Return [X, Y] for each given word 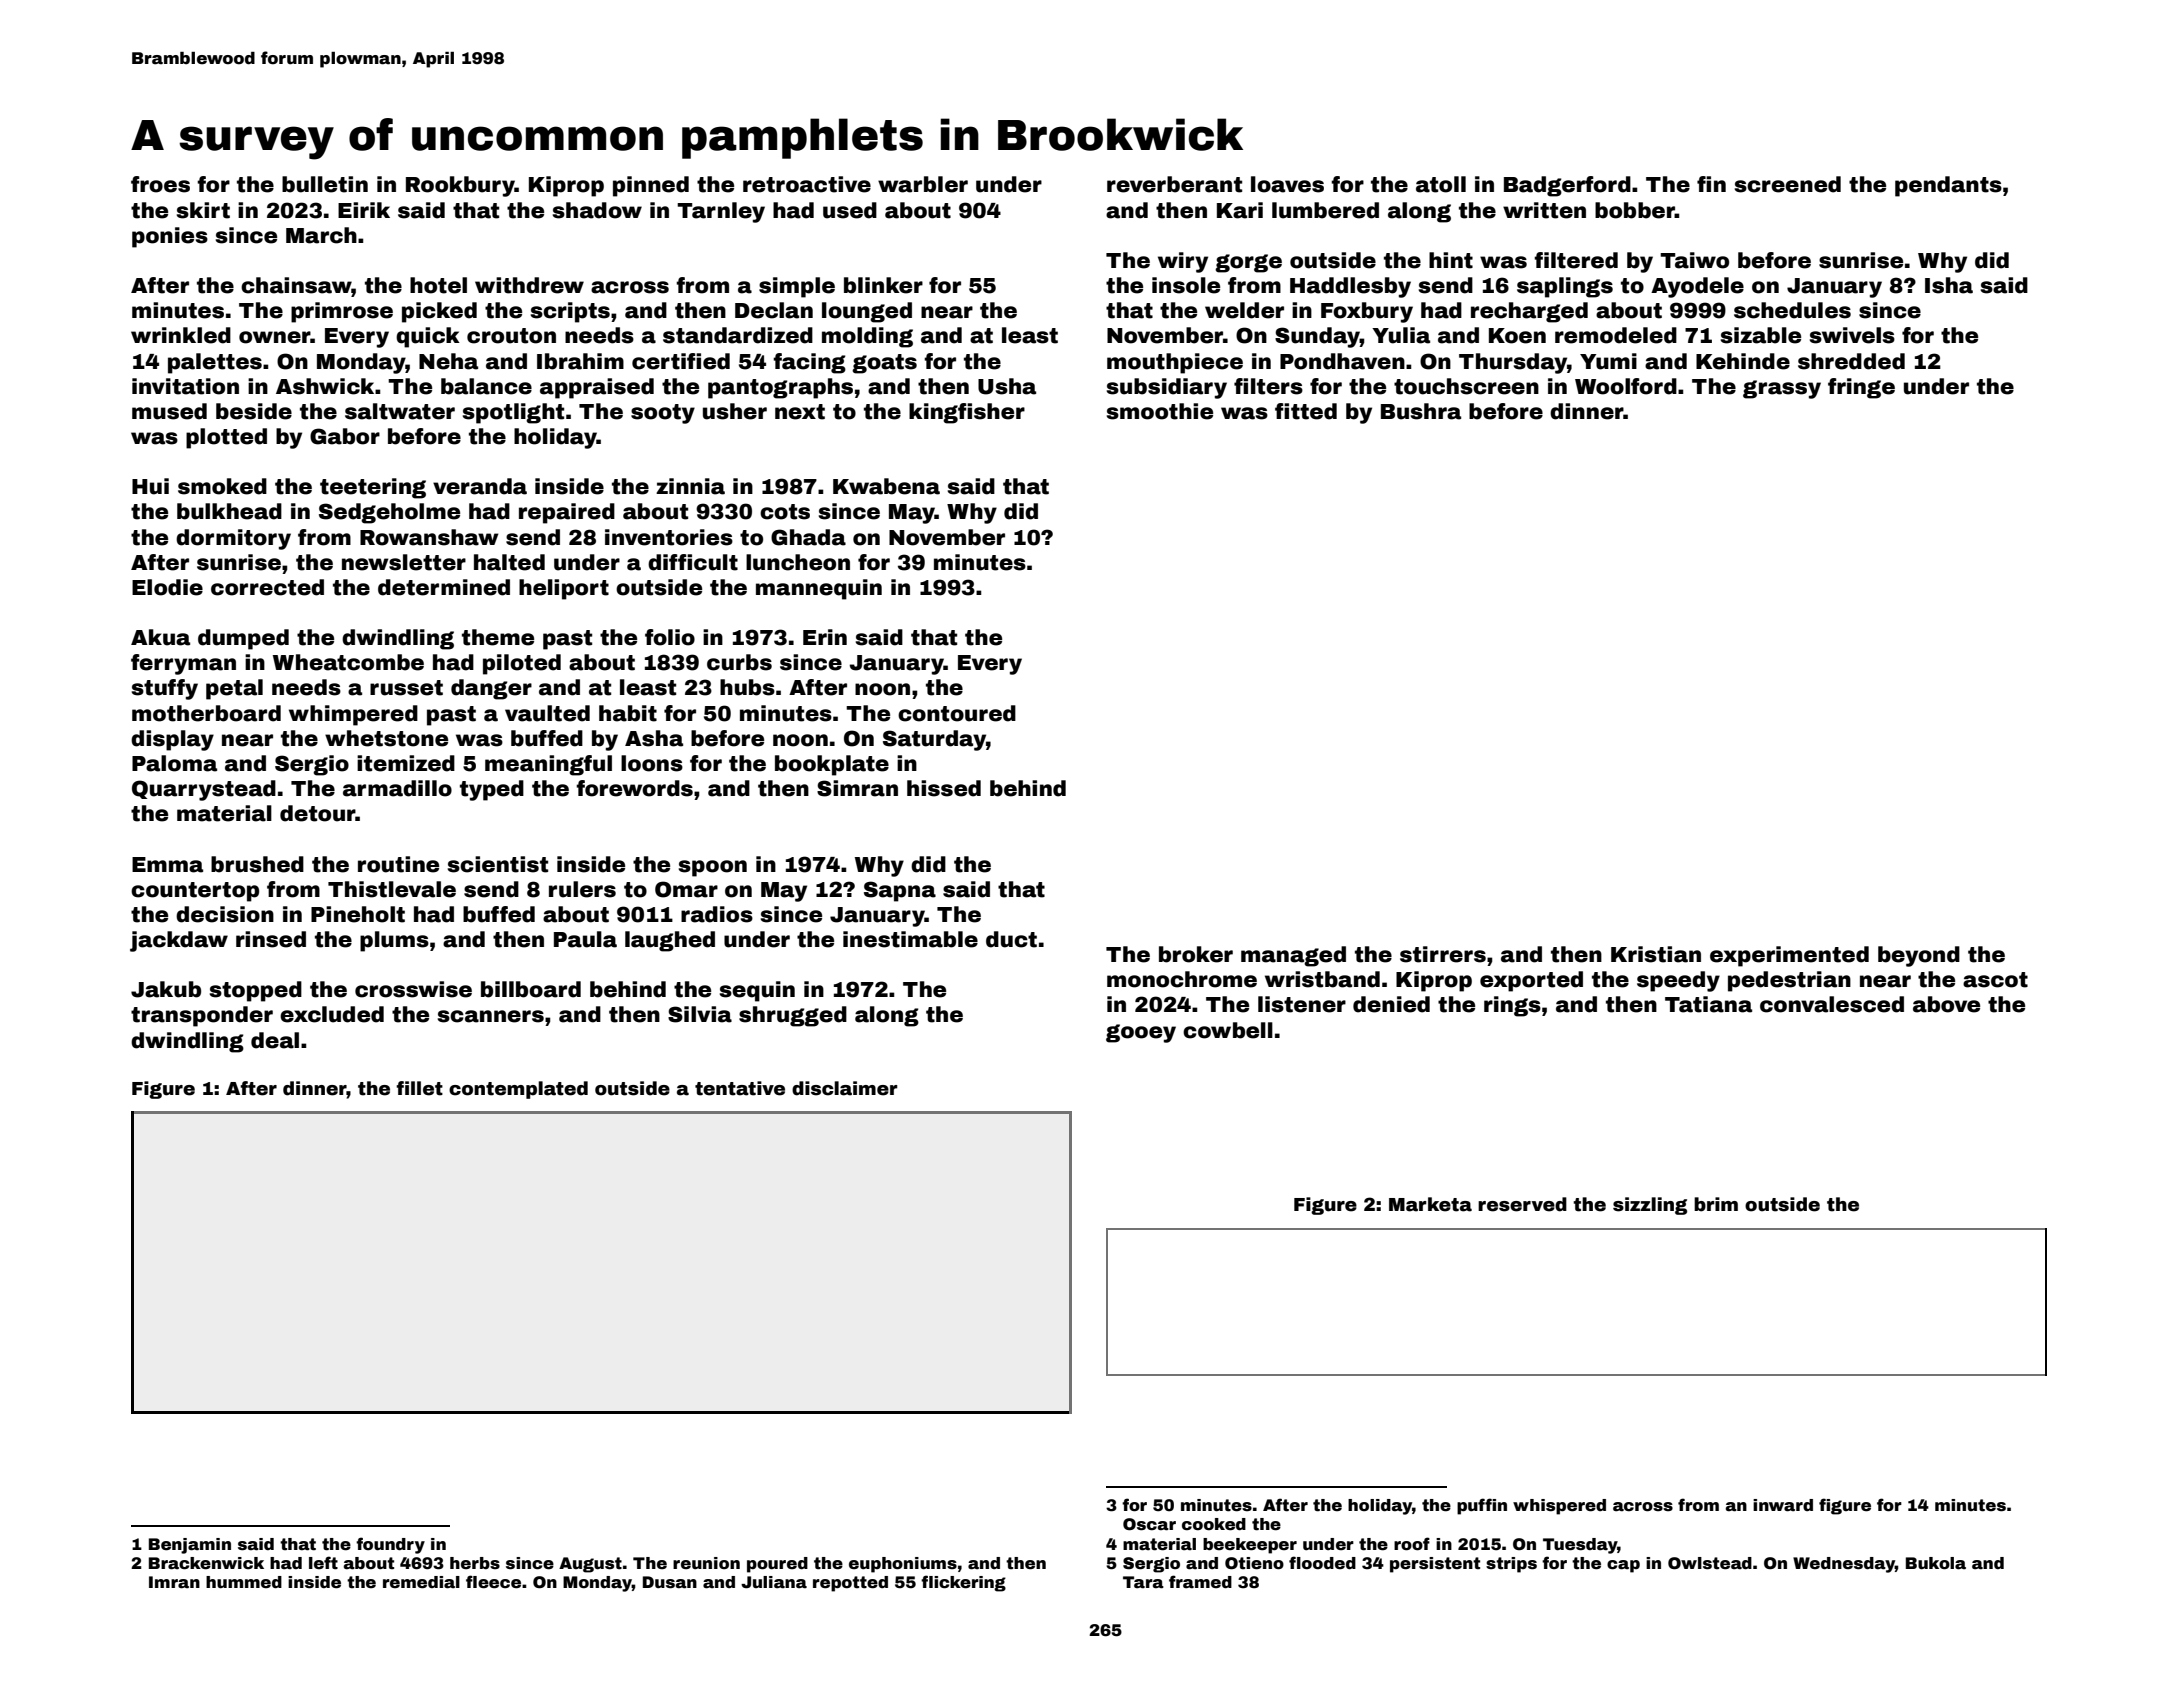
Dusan [670, 1582]
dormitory [233, 539]
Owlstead [1710, 1563]
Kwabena [886, 486]
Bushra [1421, 411]
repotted [850, 1584]
